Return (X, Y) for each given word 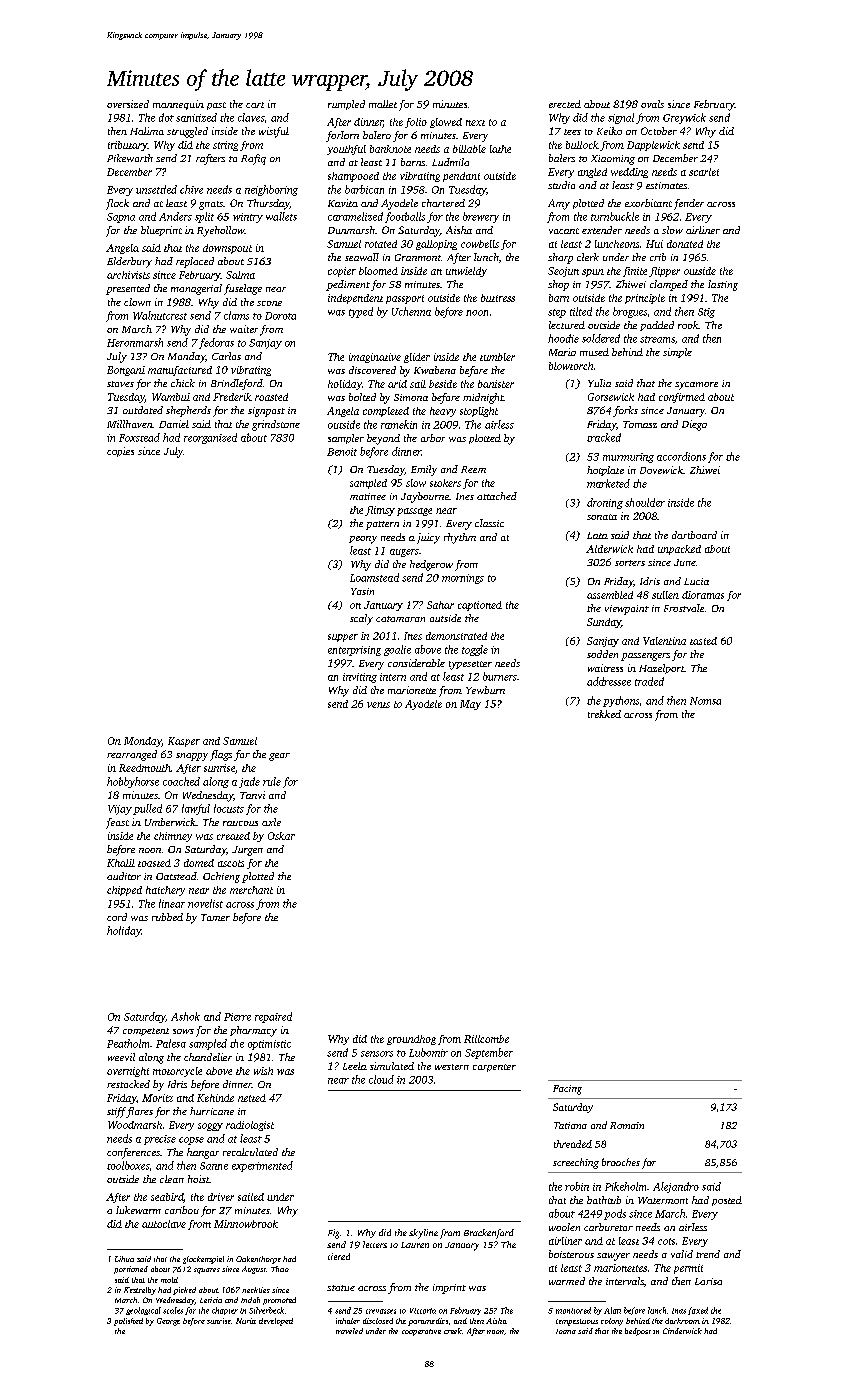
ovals (652, 104)
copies (120, 452)
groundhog (411, 1040)
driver (221, 1197)
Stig (706, 313)
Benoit (342, 452)
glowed (446, 123)
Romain (627, 1125)
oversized (128, 104)
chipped (124, 891)
